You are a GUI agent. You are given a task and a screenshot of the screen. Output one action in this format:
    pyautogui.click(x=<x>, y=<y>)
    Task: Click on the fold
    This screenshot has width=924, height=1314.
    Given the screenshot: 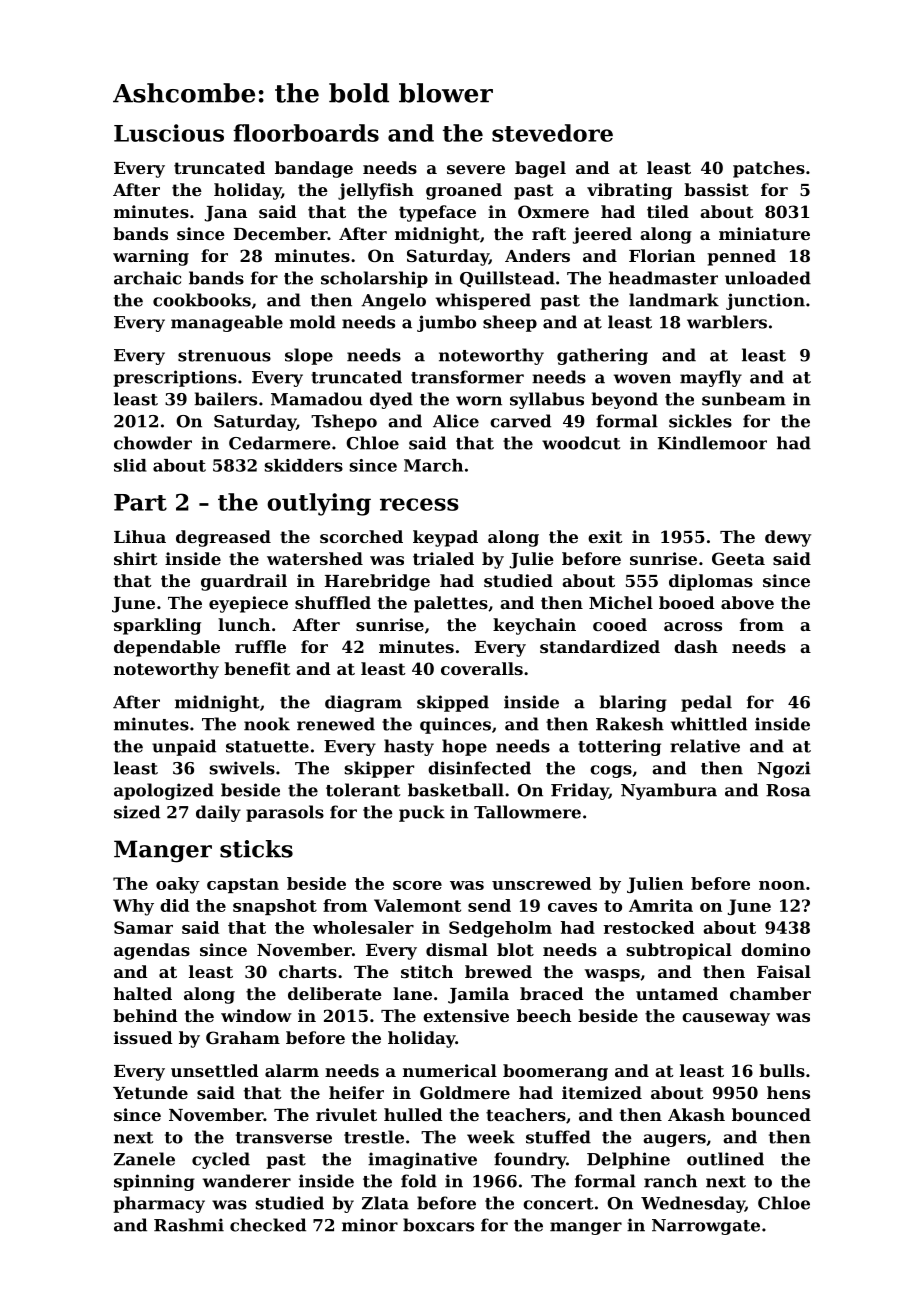 What is the action you would take?
    pyautogui.click(x=419, y=1181)
